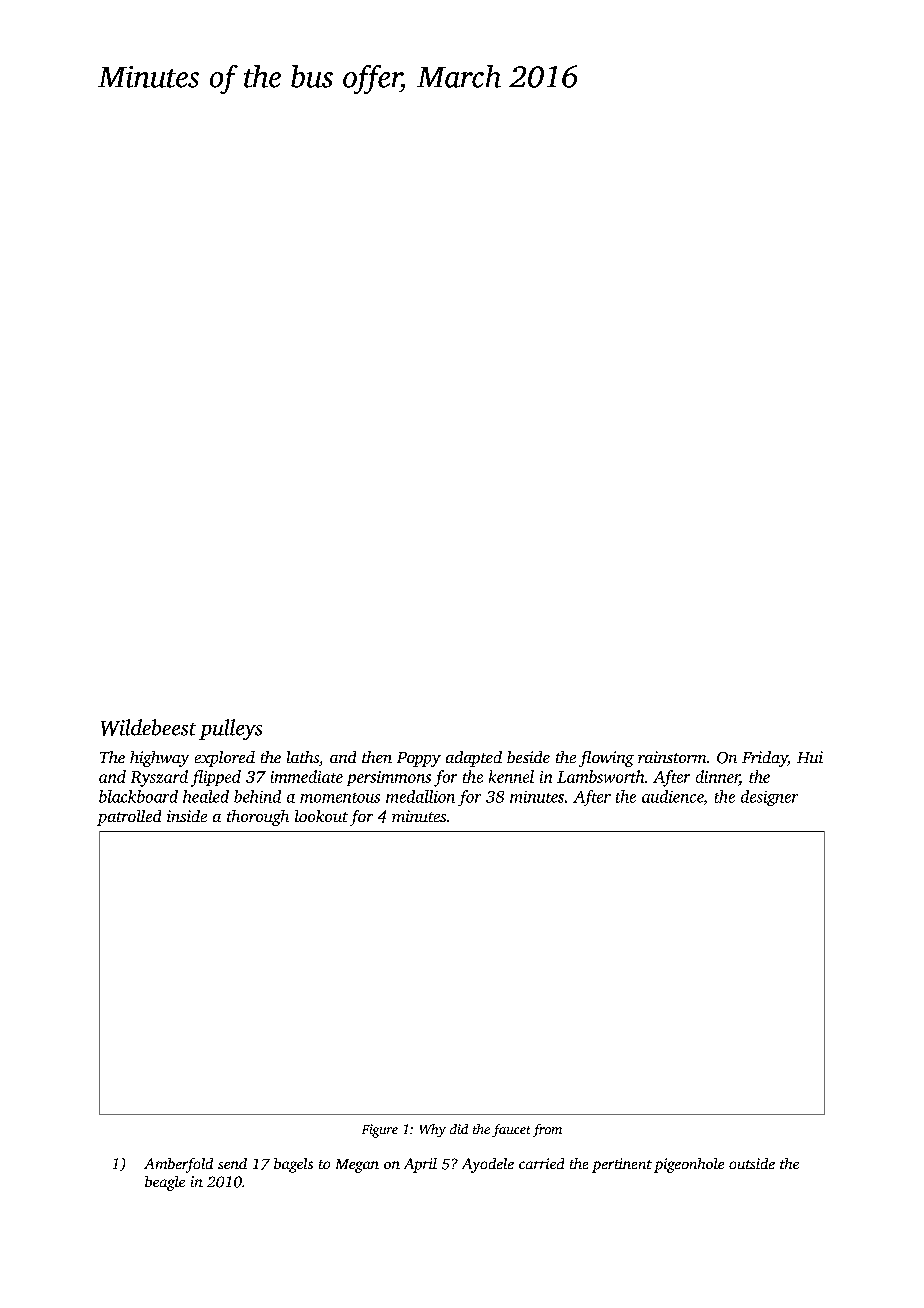 Image resolution: width=924 pixels, height=1308 pixels. What do you see at coordinates (547, 1130) in the page?
I see `from` at bounding box center [547, 1130].
